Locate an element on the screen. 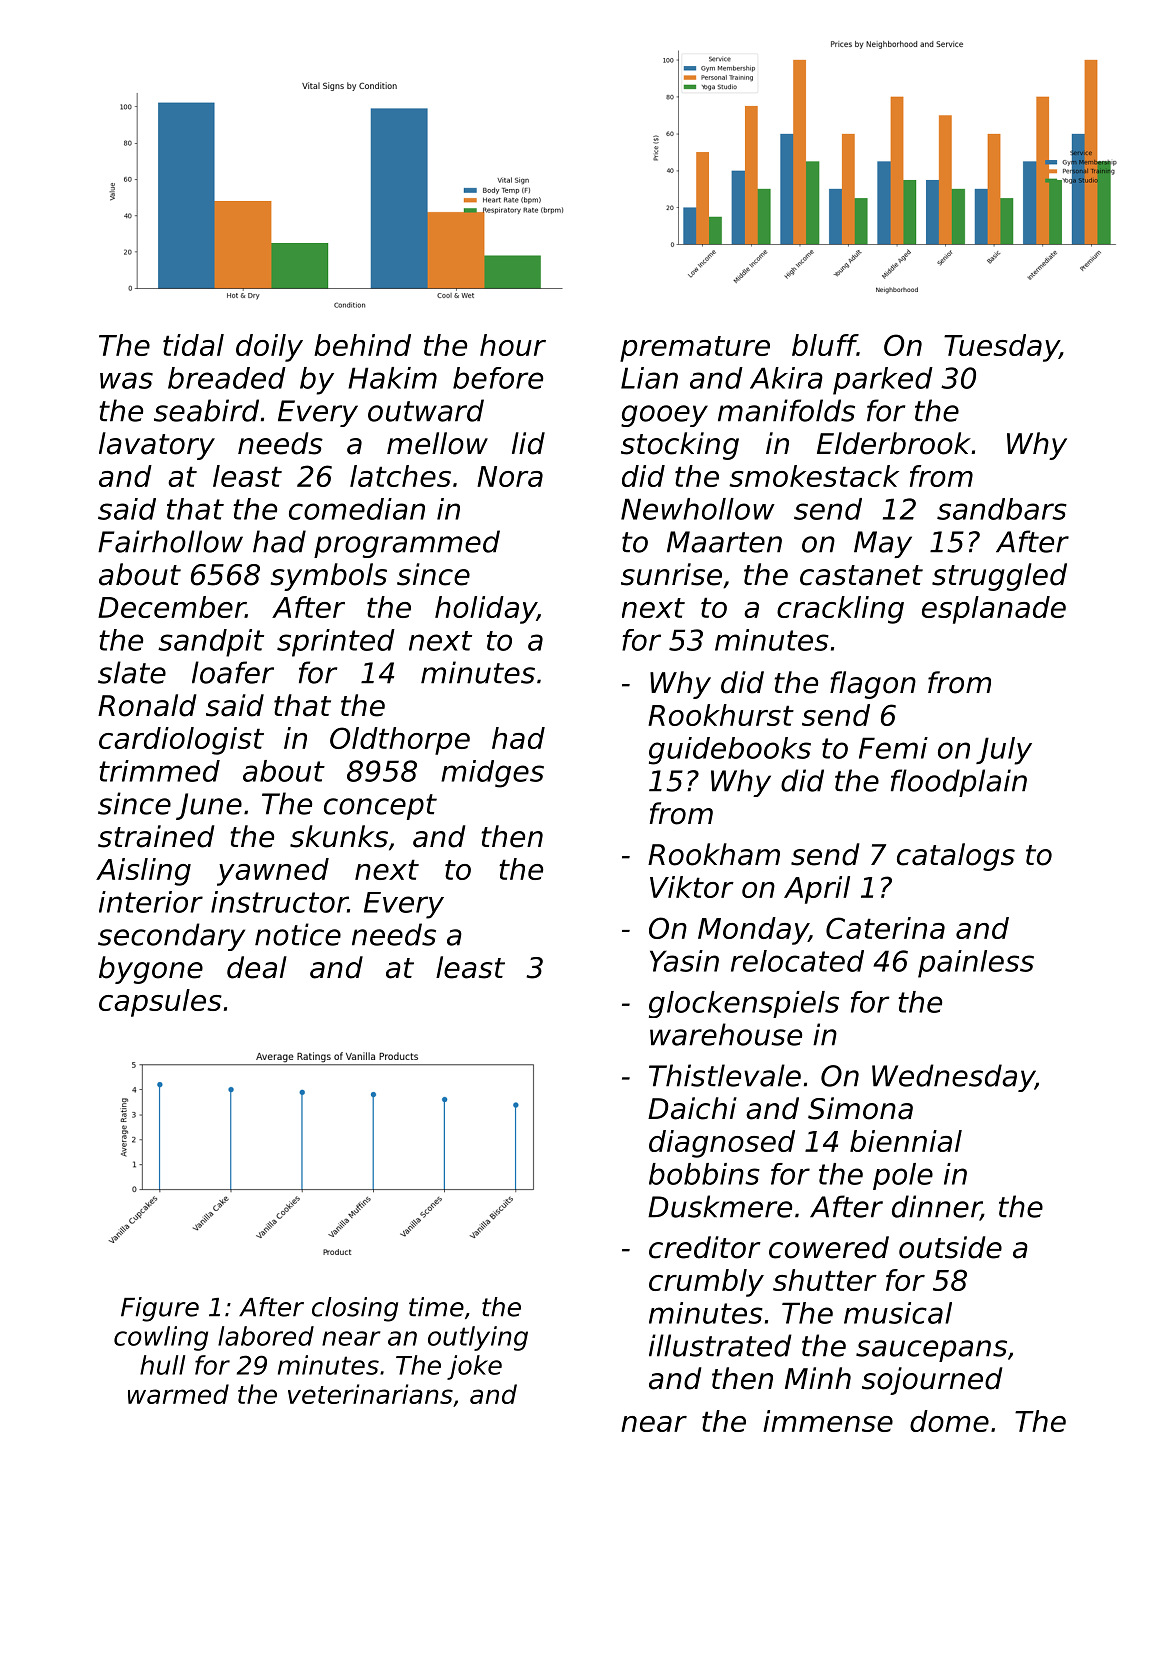 Image resolution: width=1165 pixels, height=1654 pixels. veterinarians is located at coordinates (370, 1394).
